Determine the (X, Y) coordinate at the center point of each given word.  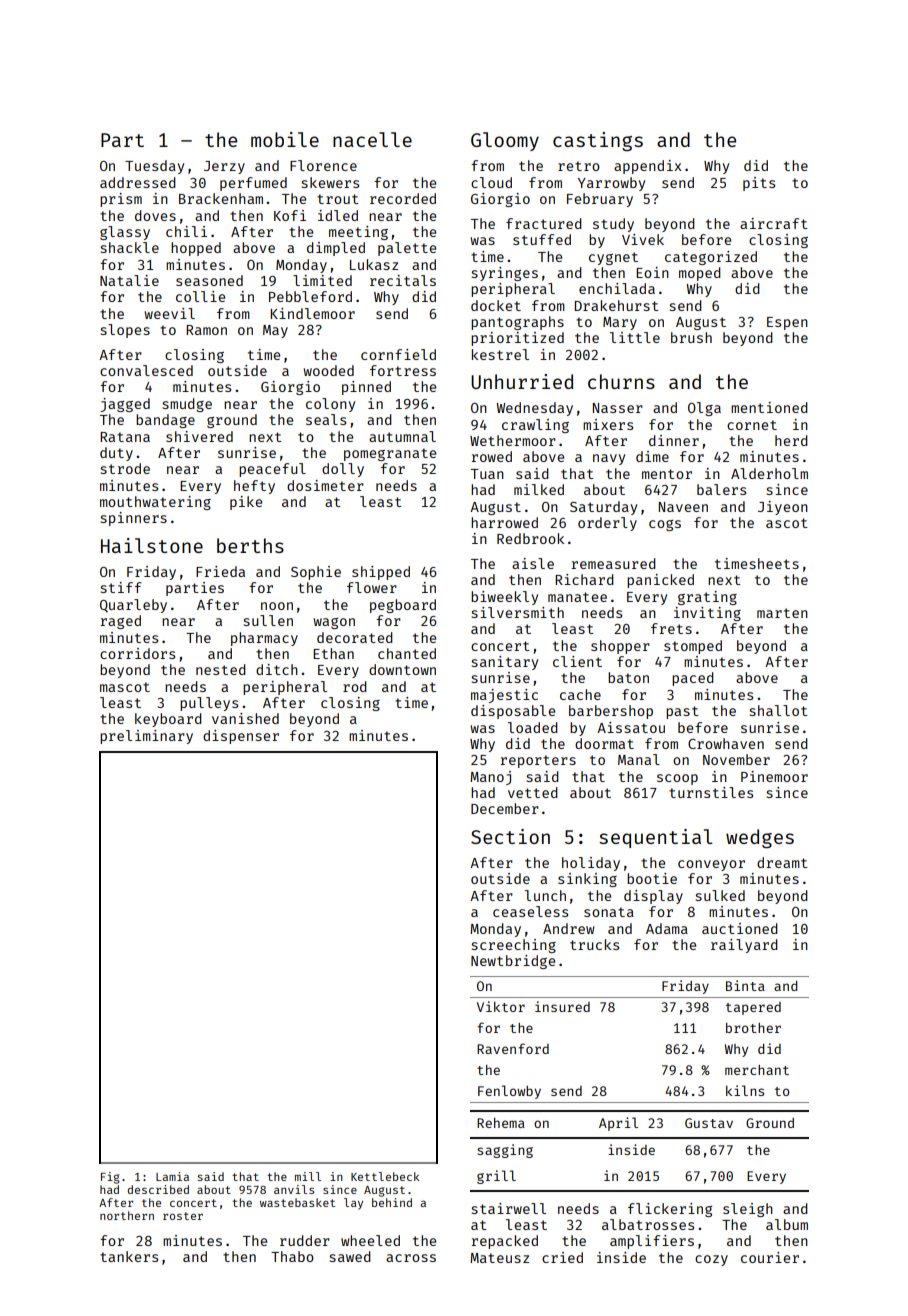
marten (782, 613)
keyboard (168, 720)
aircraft (774, 223)
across (411, 1258)
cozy (711, 1260)
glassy (125, 233)
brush (691, 337)
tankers (129, 1256)
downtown (402, 669)
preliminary (146, 737)
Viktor (501, 1006)
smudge (187, 405)
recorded (403, 198)
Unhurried (522, 381)
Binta (745, 985)
